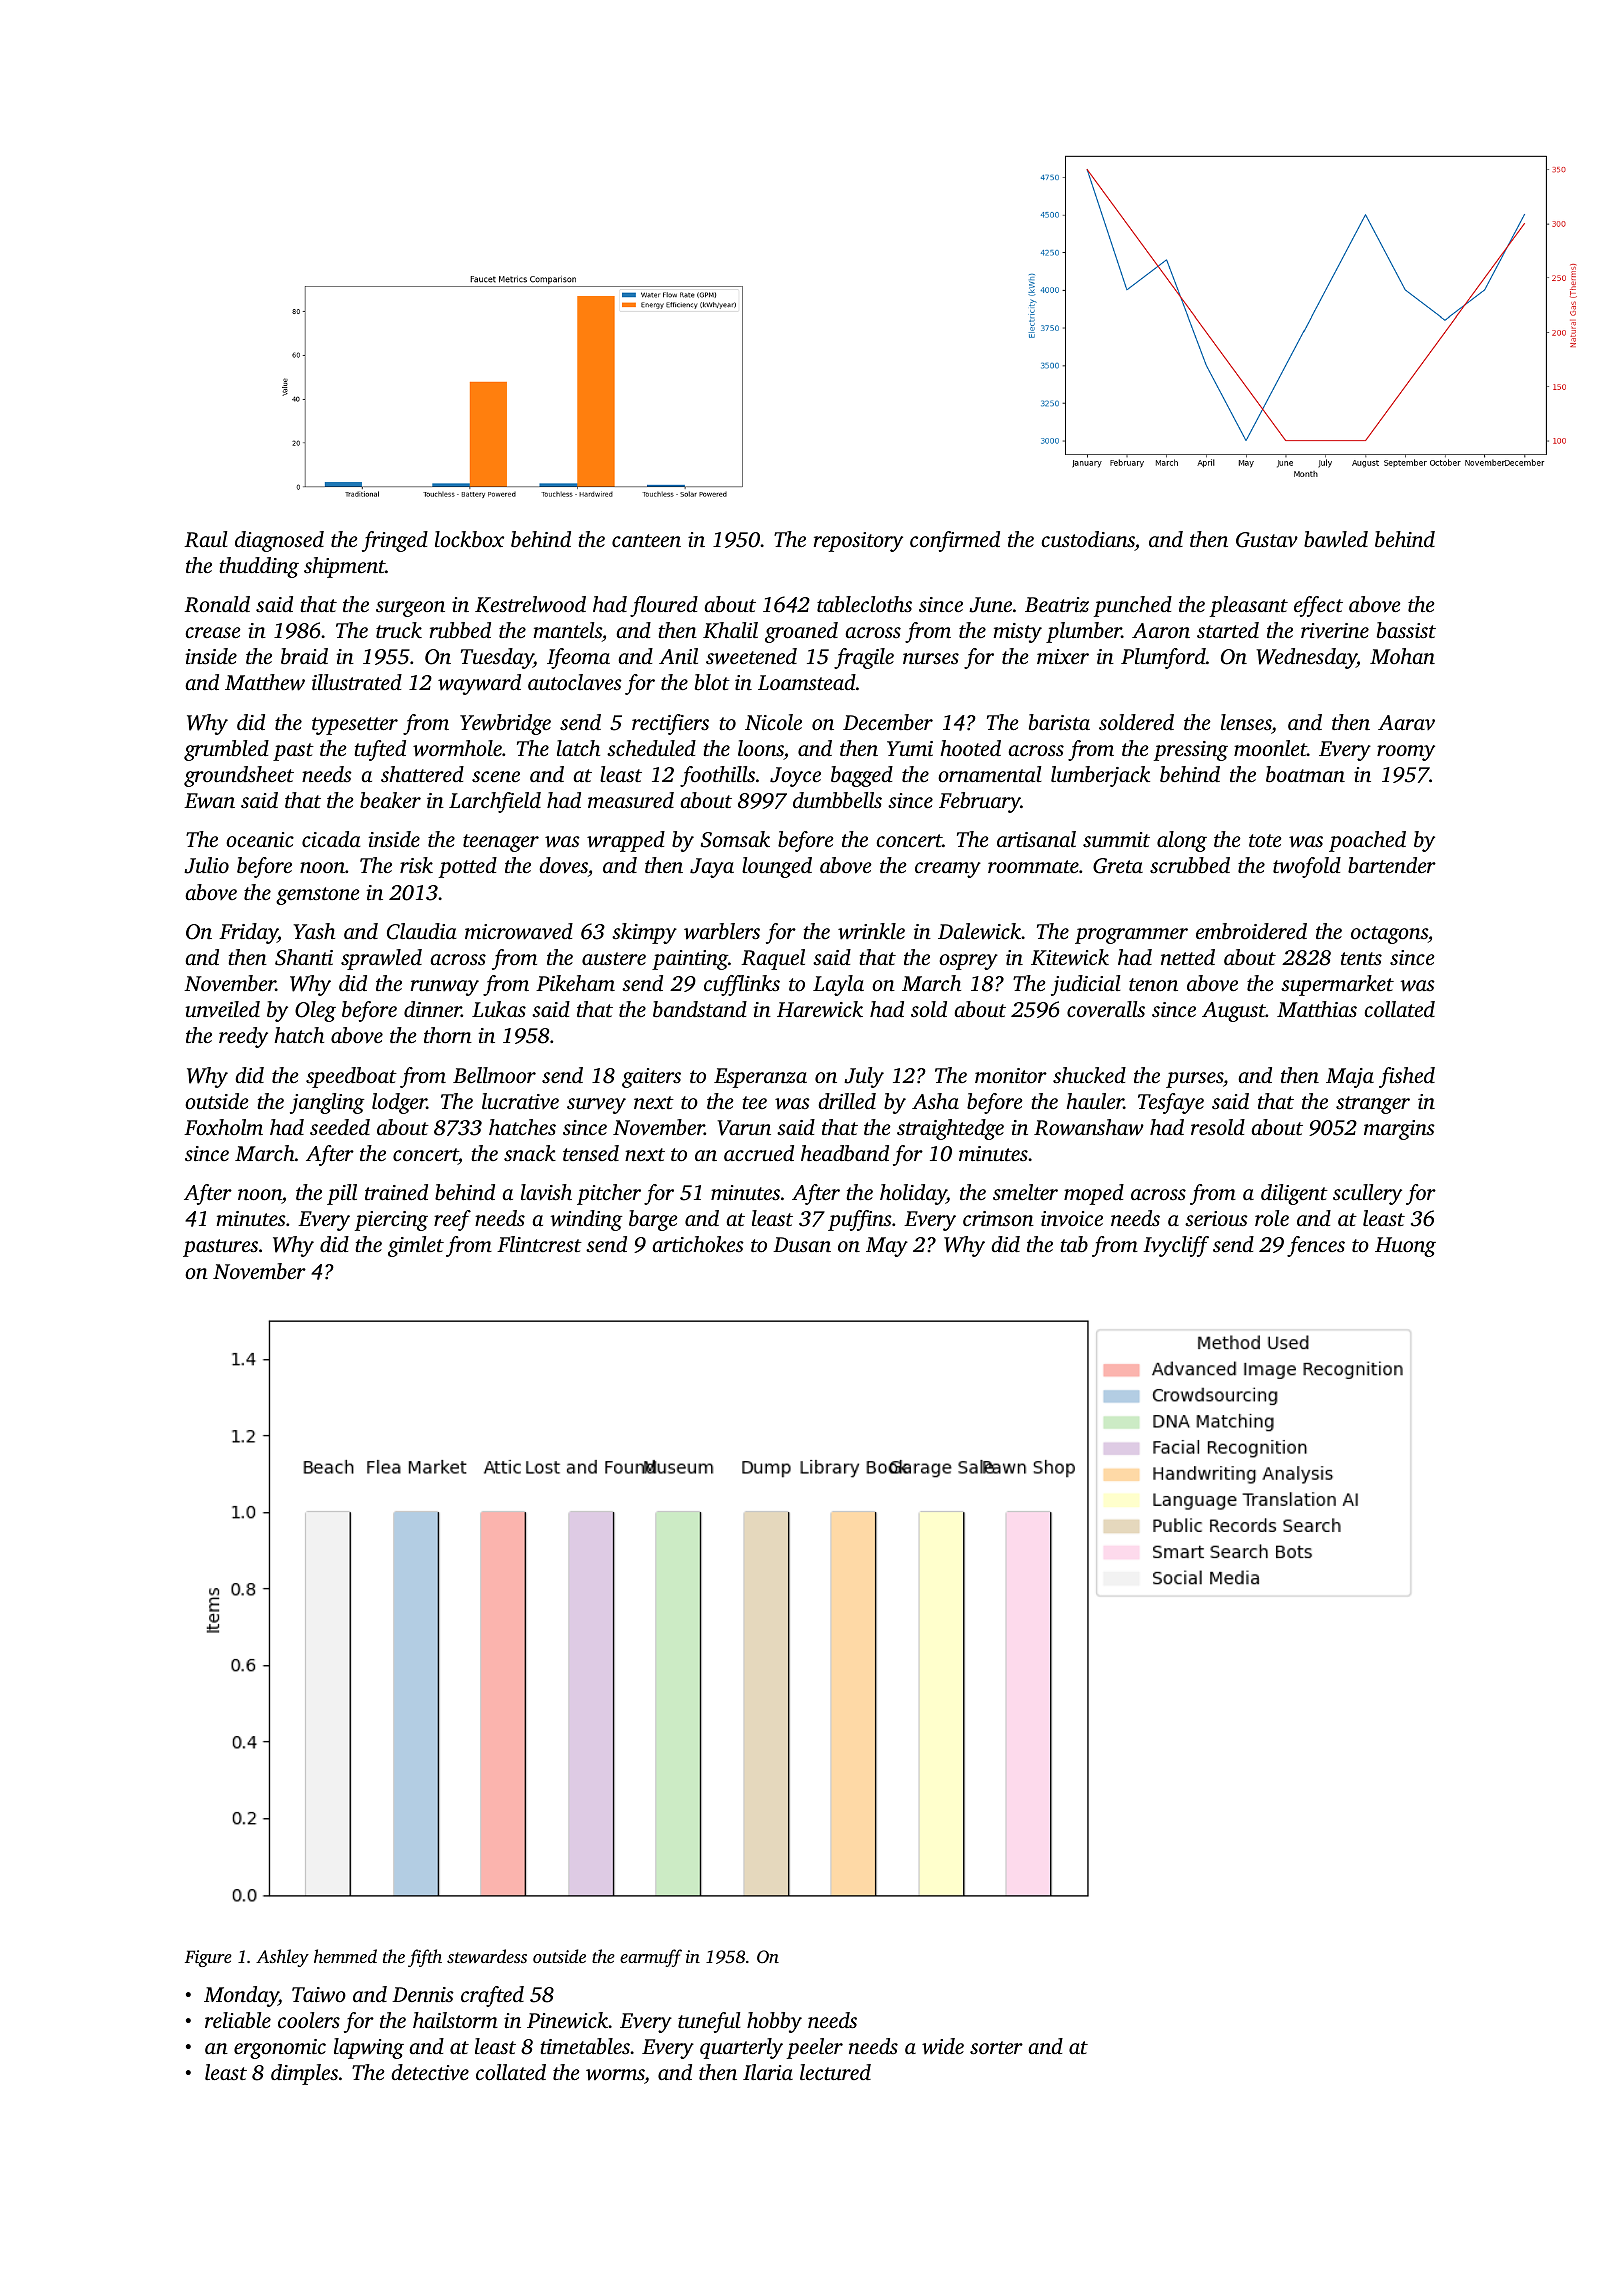 The image size is (1620, 2292). Describe the element at coordinates (213, 632) in the screenshot. I see `crease` at that location.
